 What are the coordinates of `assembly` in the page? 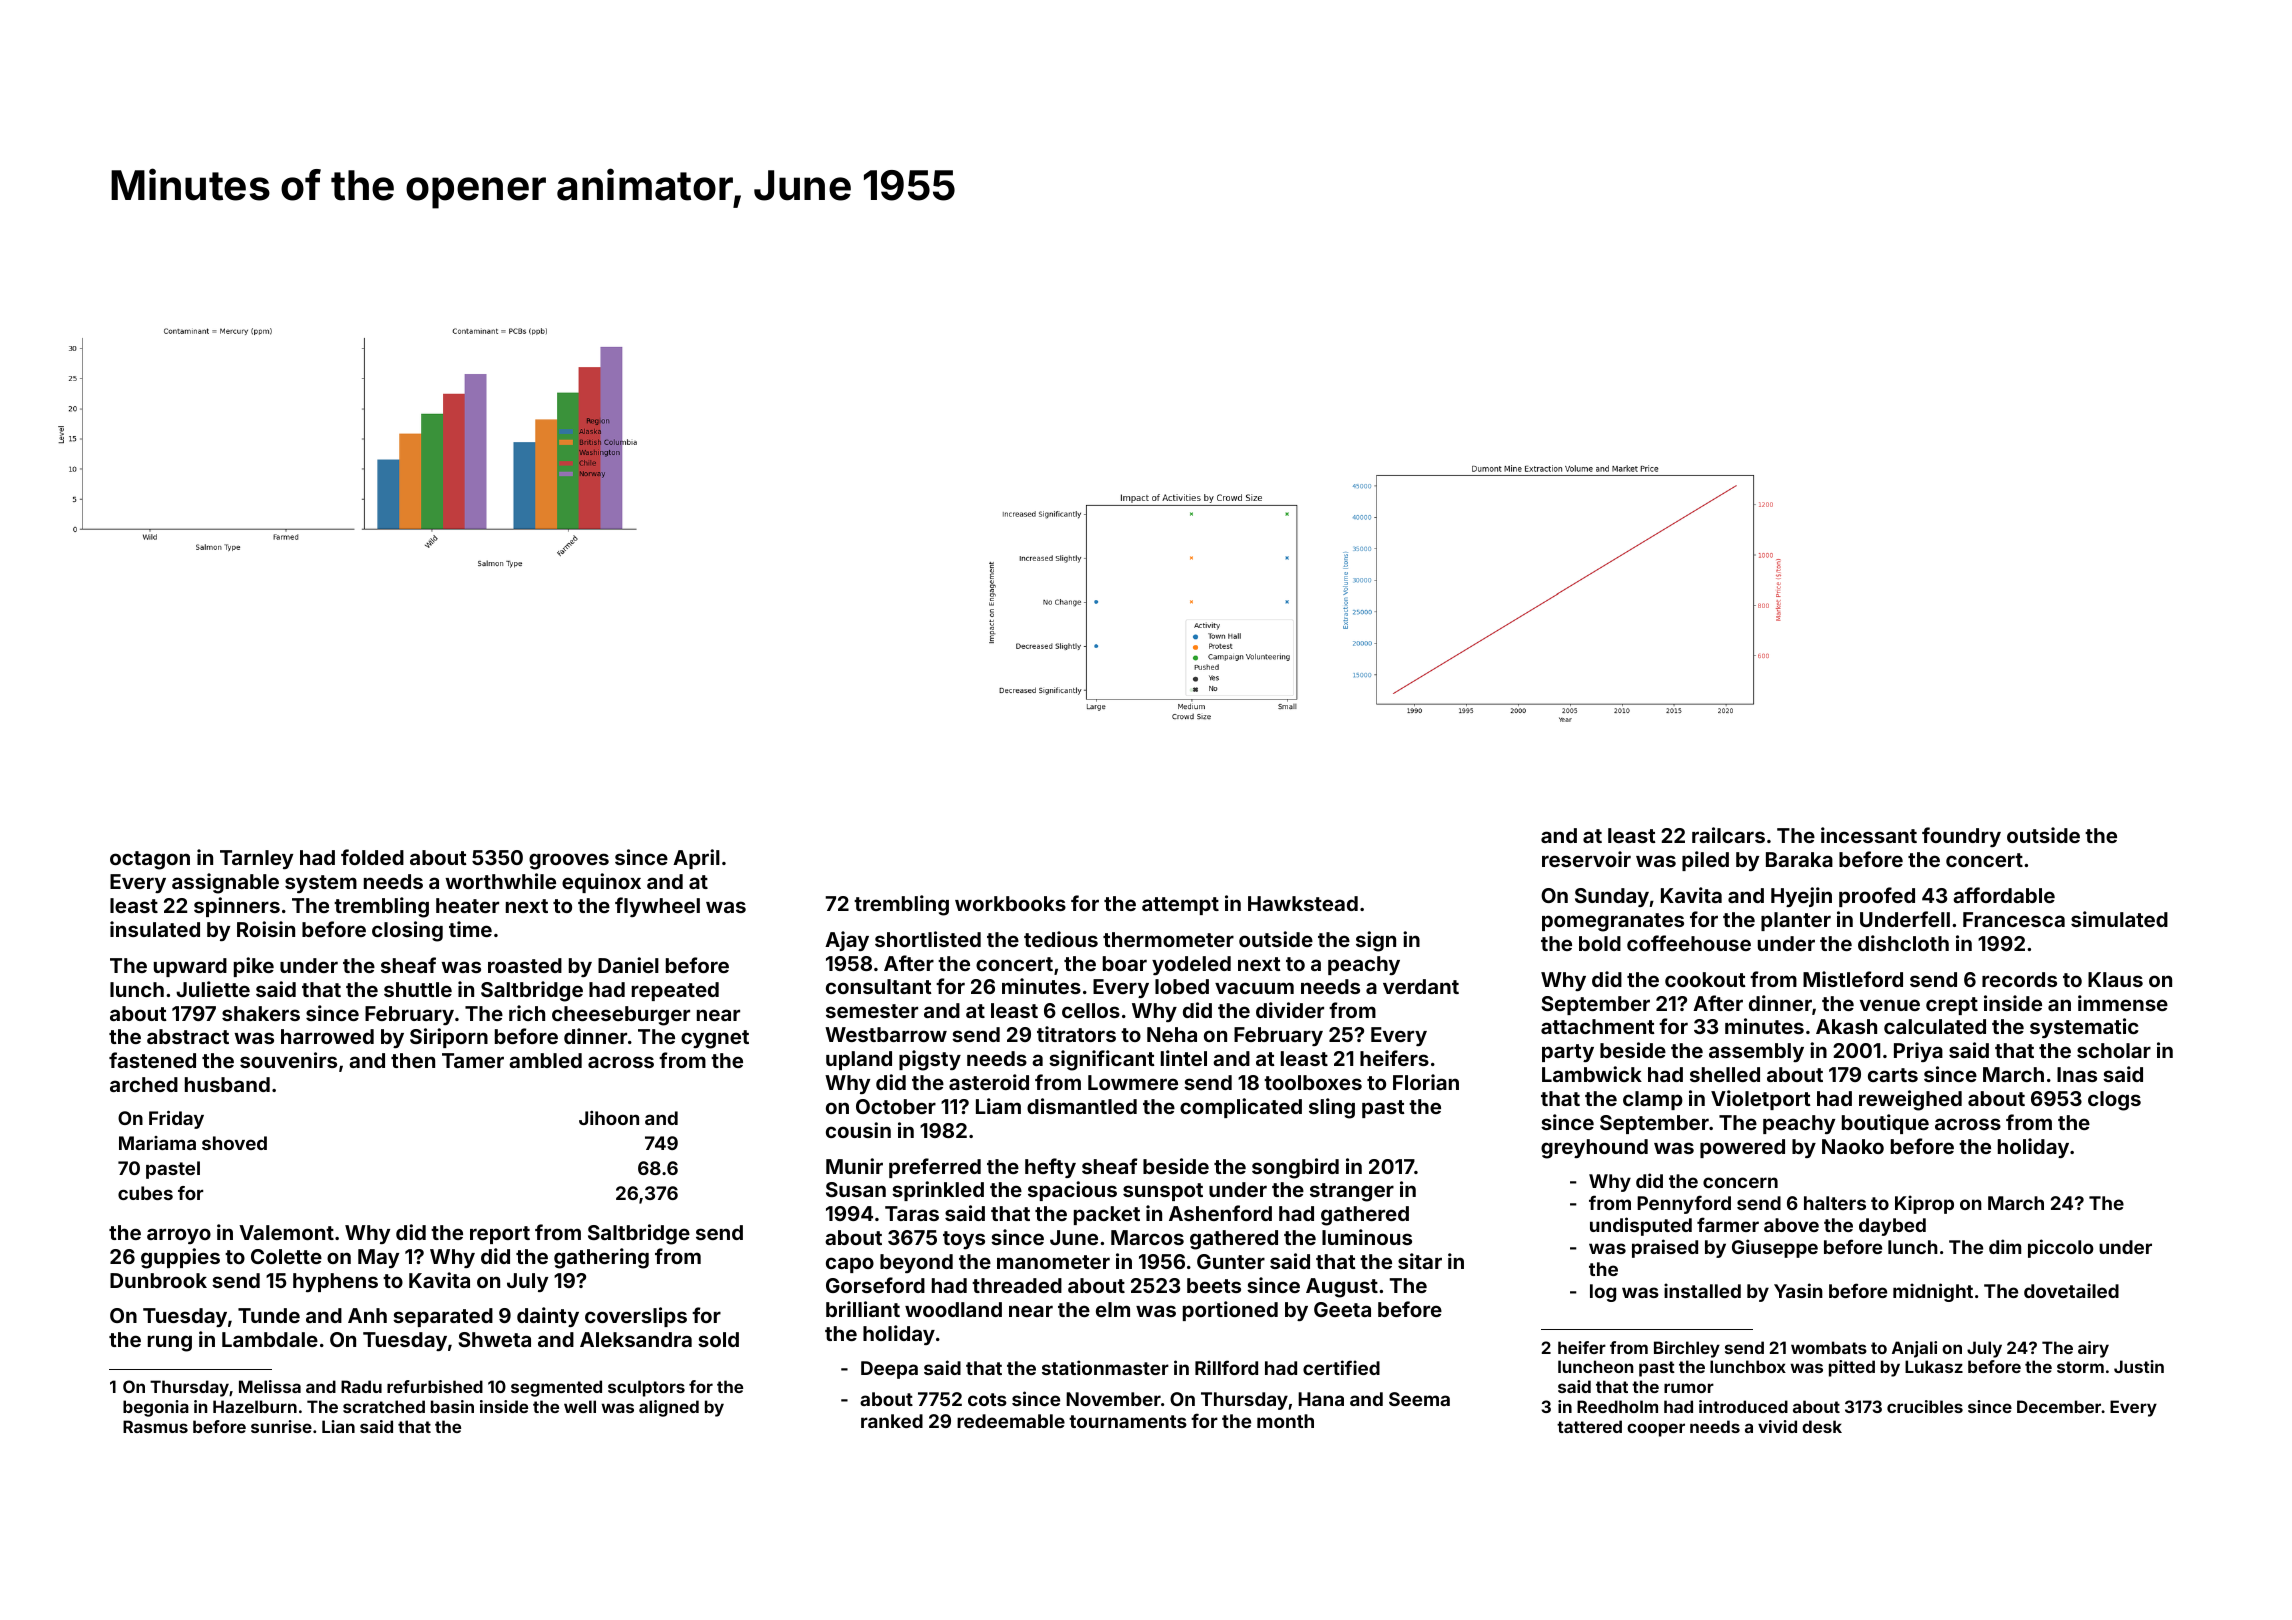 It's located at (1756, 1052).
